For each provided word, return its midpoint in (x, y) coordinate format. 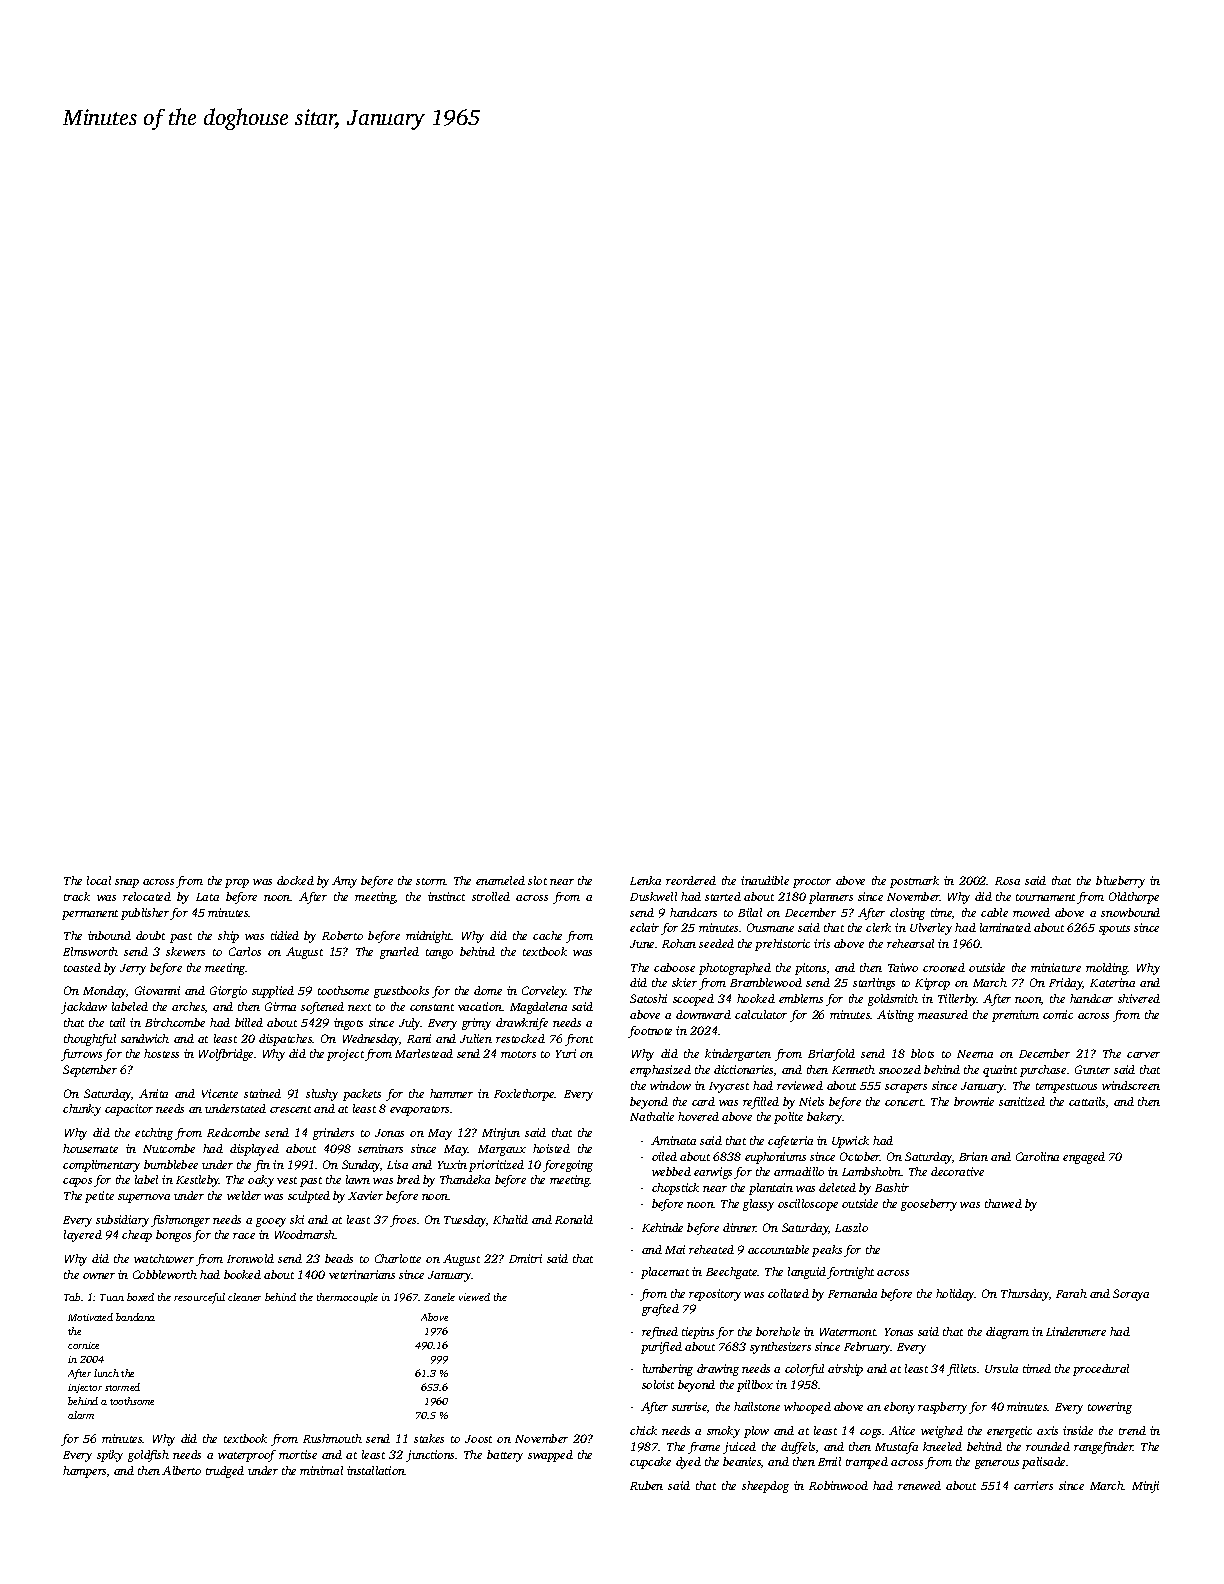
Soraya (1131, 1295)
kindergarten (738, 1055)
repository (715, 1295)
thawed (1003, 1203)
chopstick (675, 1189)
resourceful (199, 1298)
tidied (285, 935)
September (90, 1071)
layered (83, 1236)
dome (488, 990)
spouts (1114, 930)
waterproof (247, 1456)
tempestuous (1066, 1088)
